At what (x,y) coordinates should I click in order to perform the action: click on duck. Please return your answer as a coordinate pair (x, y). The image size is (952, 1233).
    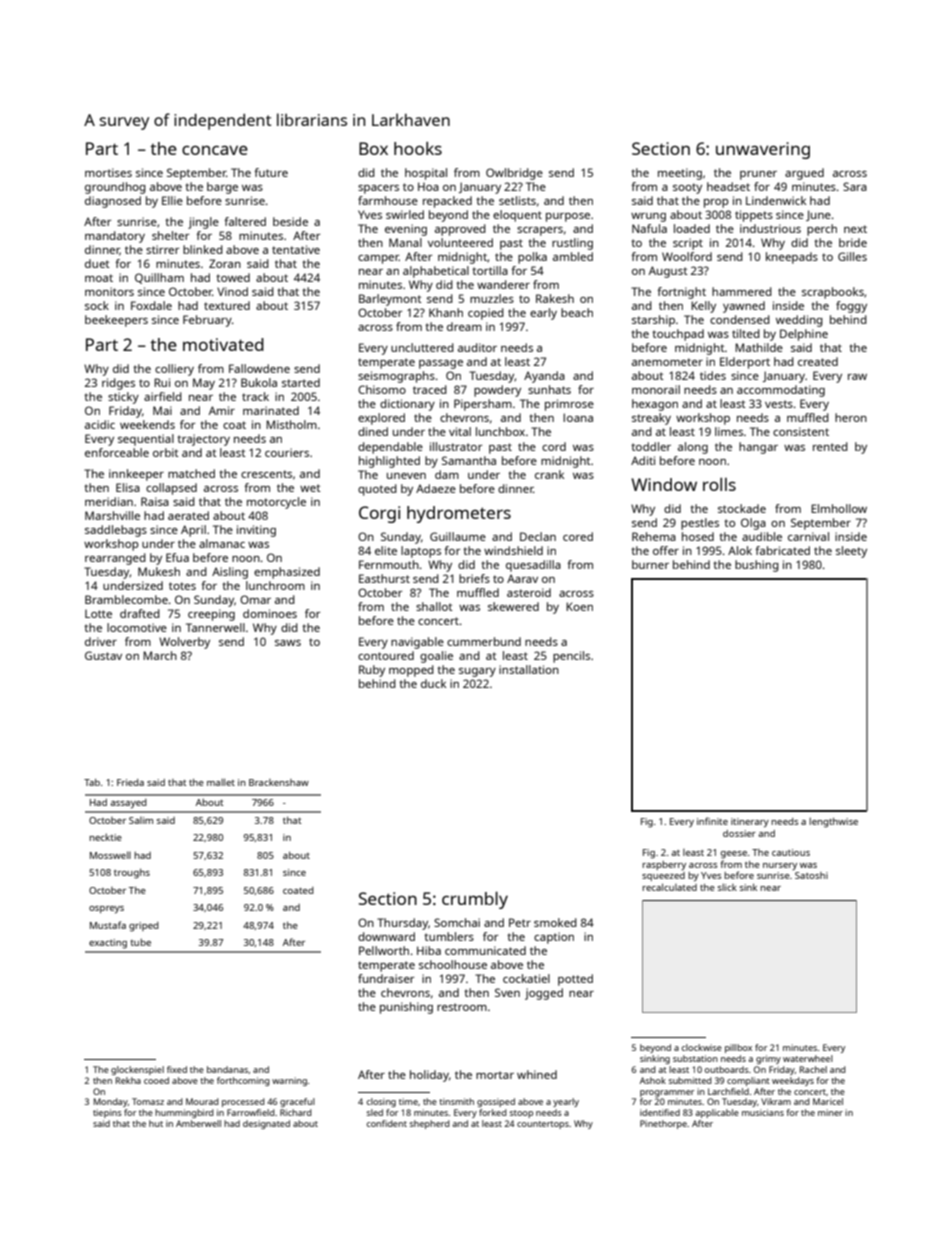
    Looking at the image, I should click on (433, 683).
